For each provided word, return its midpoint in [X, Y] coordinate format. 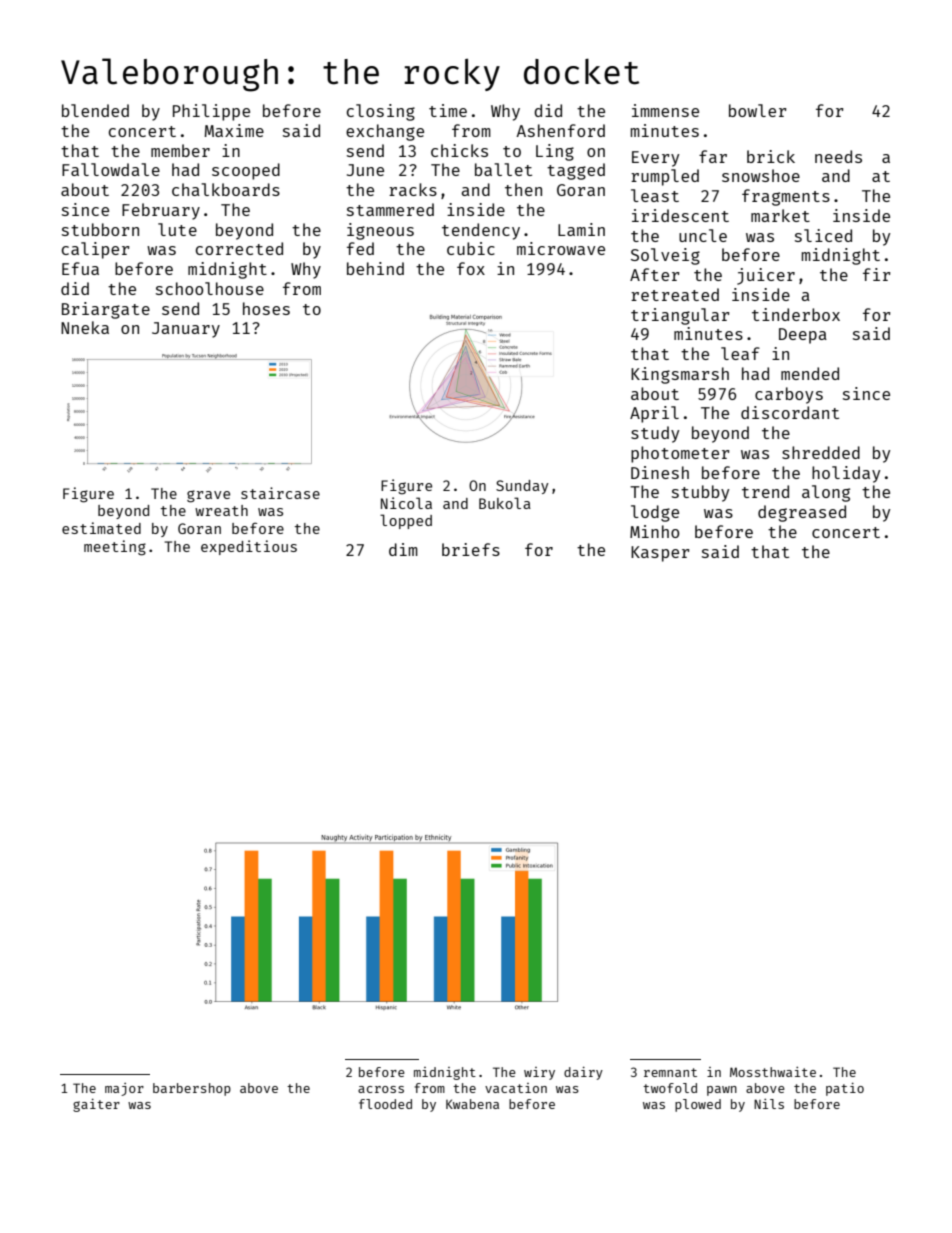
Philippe [211, 112]
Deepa [803, 336]
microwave [561, 248]
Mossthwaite [773, 1072]
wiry [539, 1073]
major [124, 1089]
